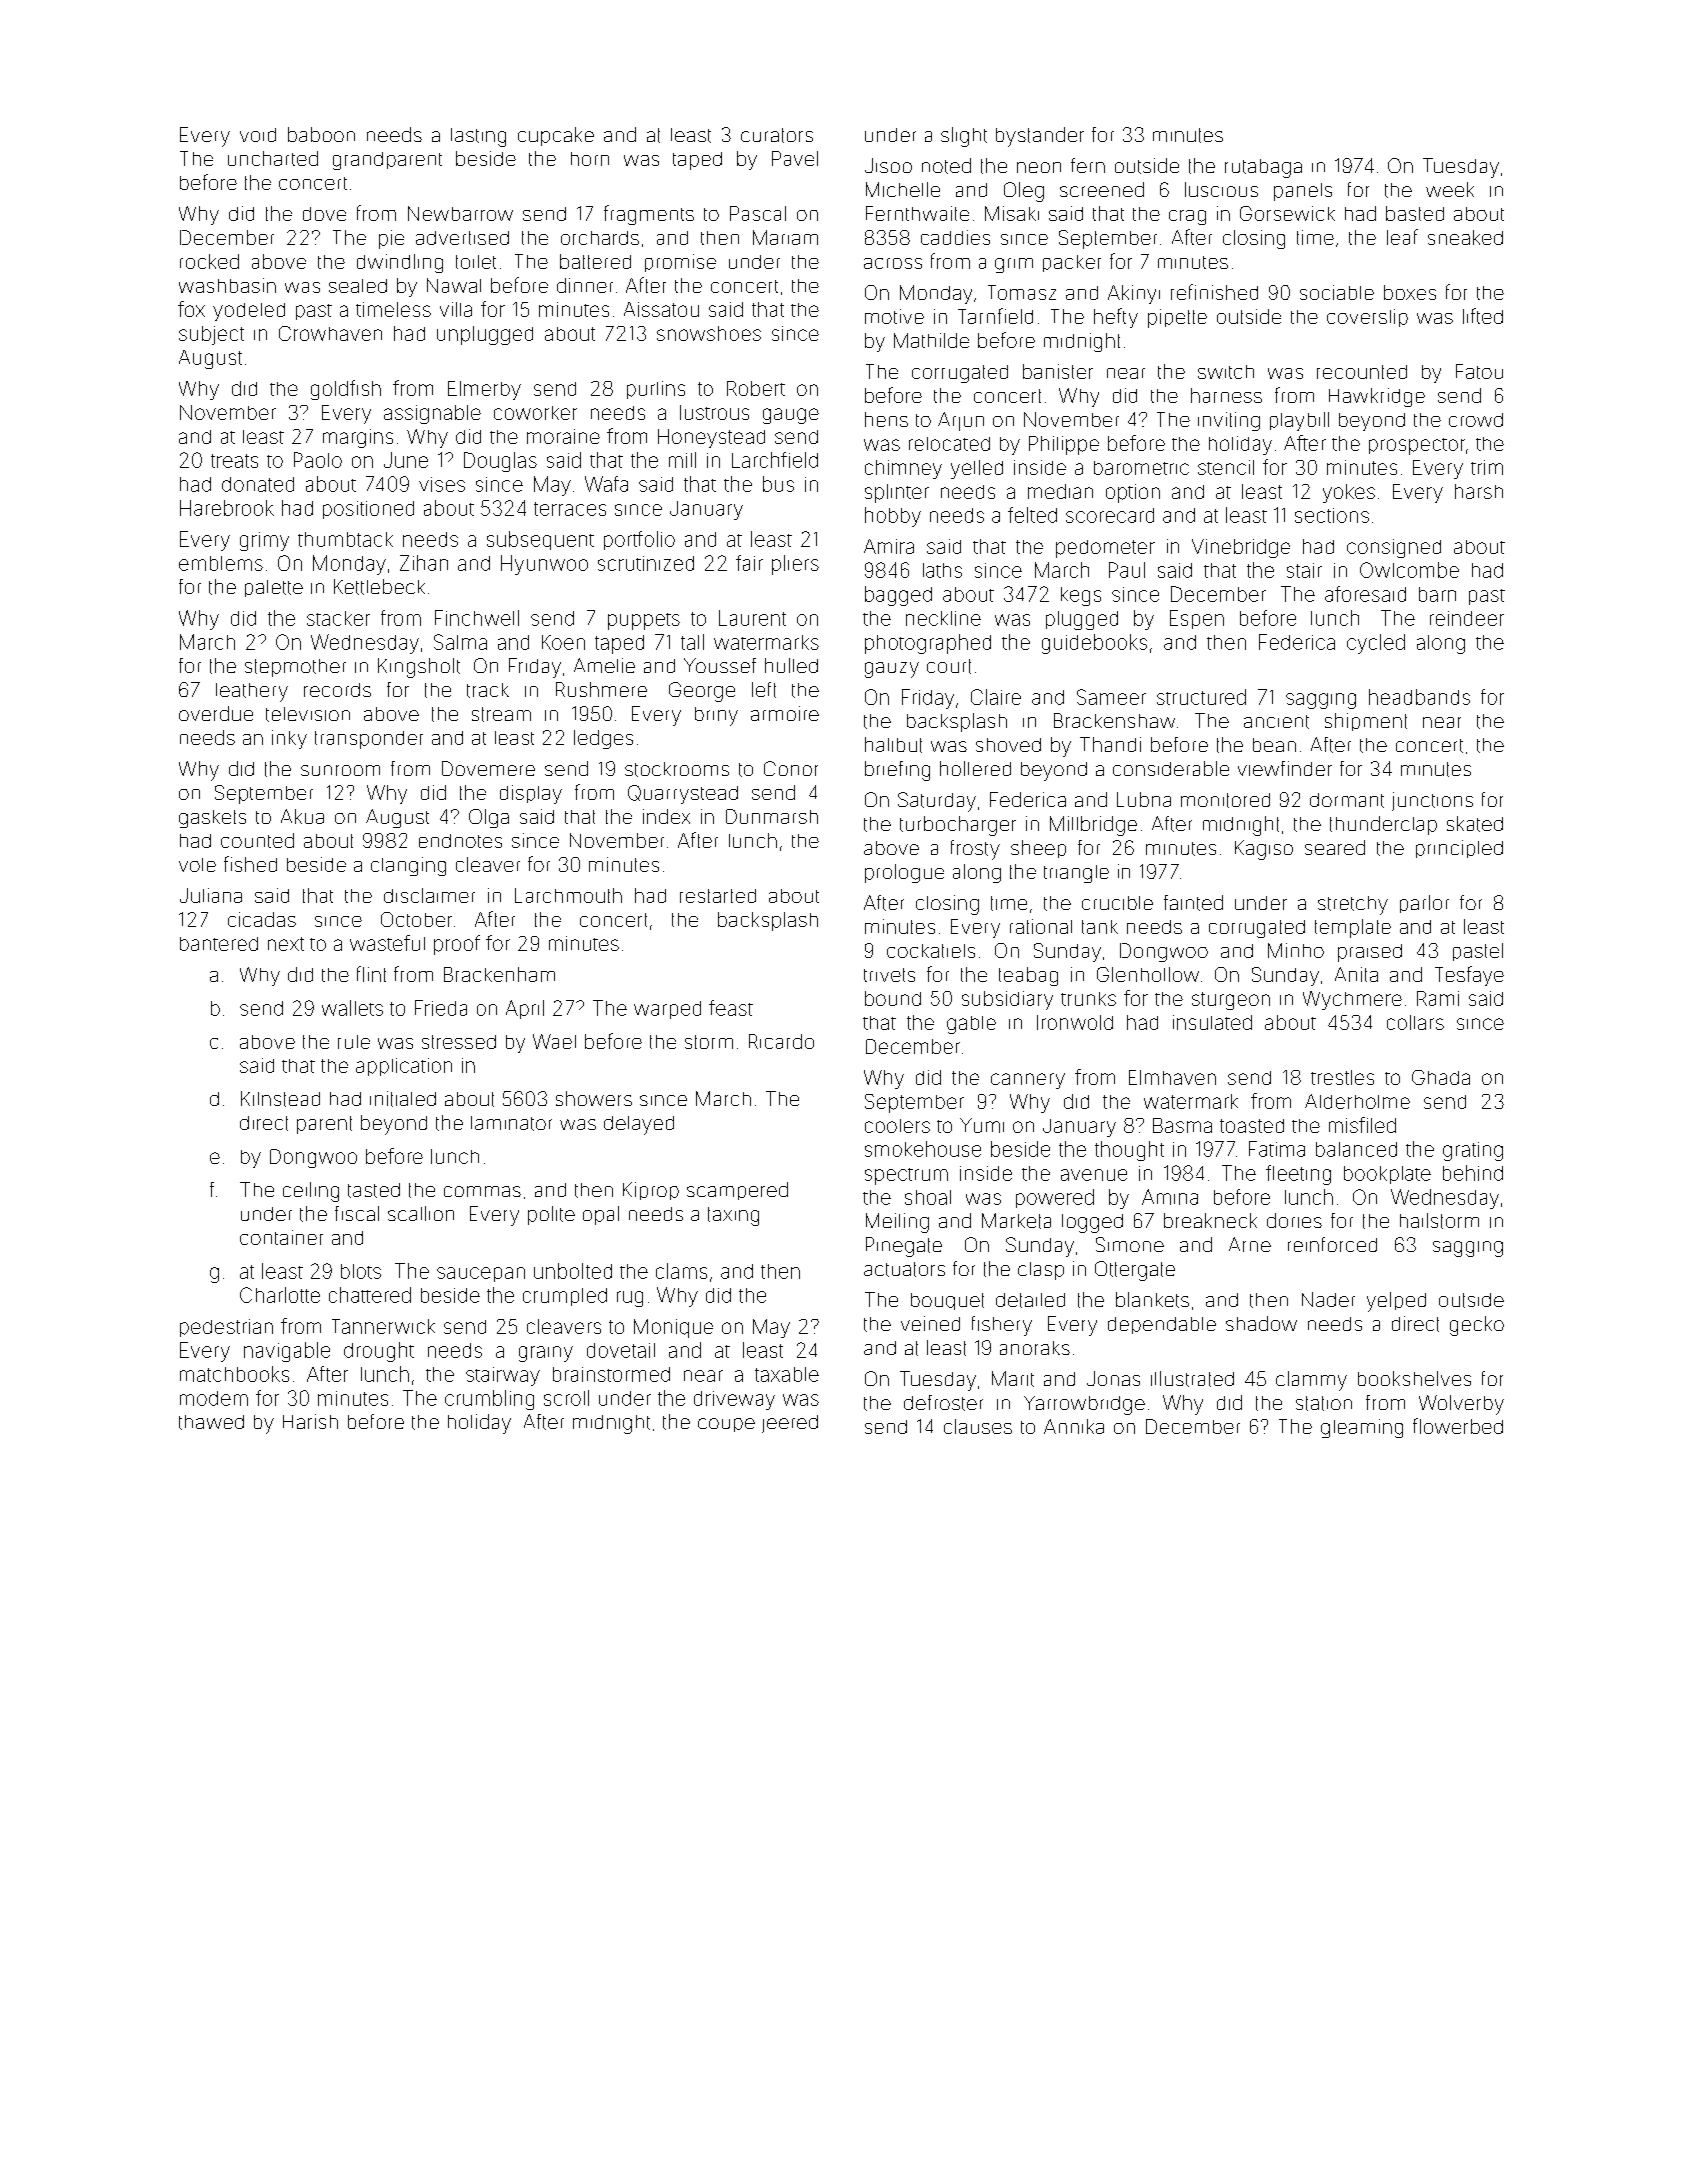 The height and width of the page is (2178, 1683). I want to click on rocked, so click(209, 261).
